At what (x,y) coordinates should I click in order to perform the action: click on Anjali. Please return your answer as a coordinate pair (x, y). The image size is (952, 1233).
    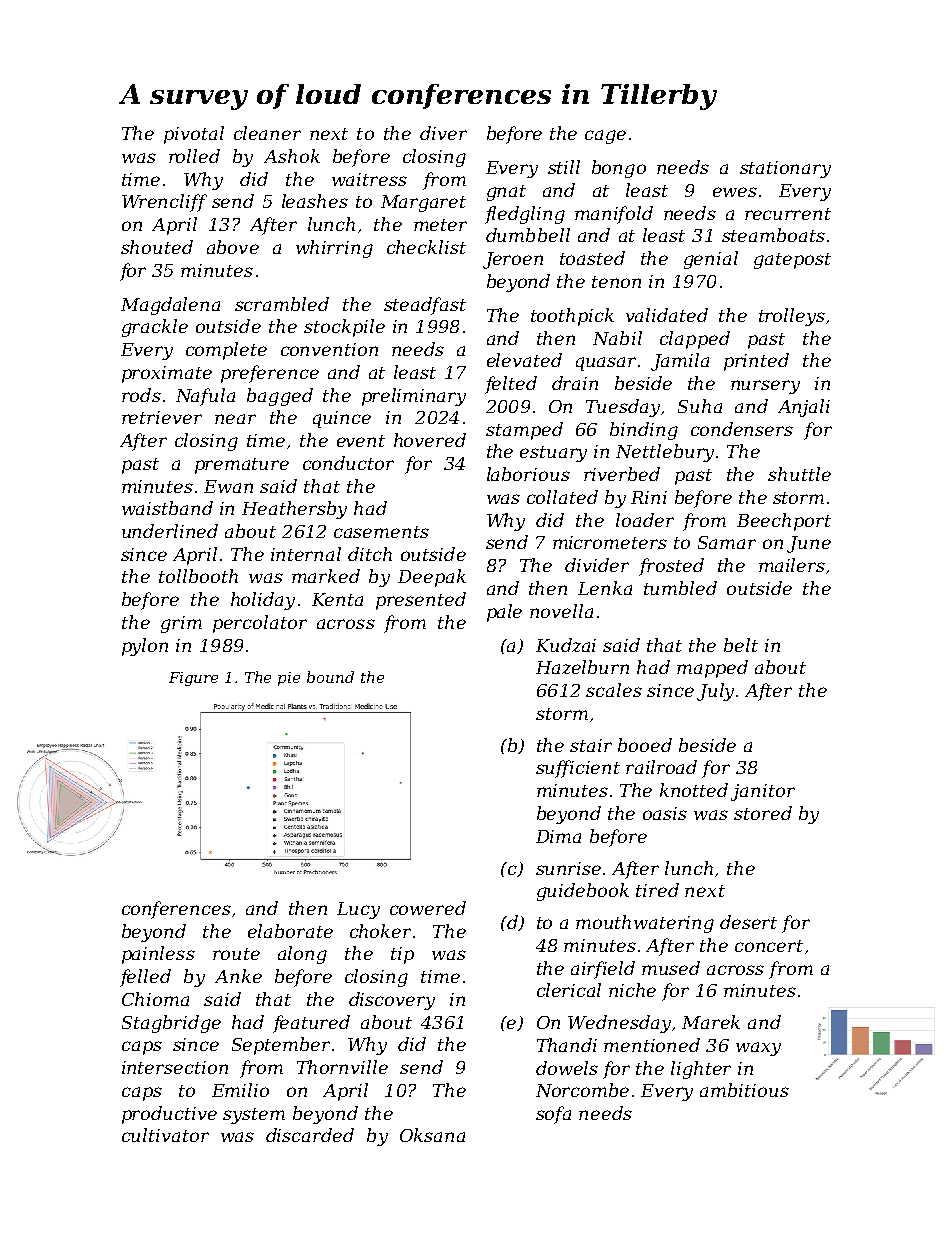
    Looking at the image, I should click on (804, 408).
